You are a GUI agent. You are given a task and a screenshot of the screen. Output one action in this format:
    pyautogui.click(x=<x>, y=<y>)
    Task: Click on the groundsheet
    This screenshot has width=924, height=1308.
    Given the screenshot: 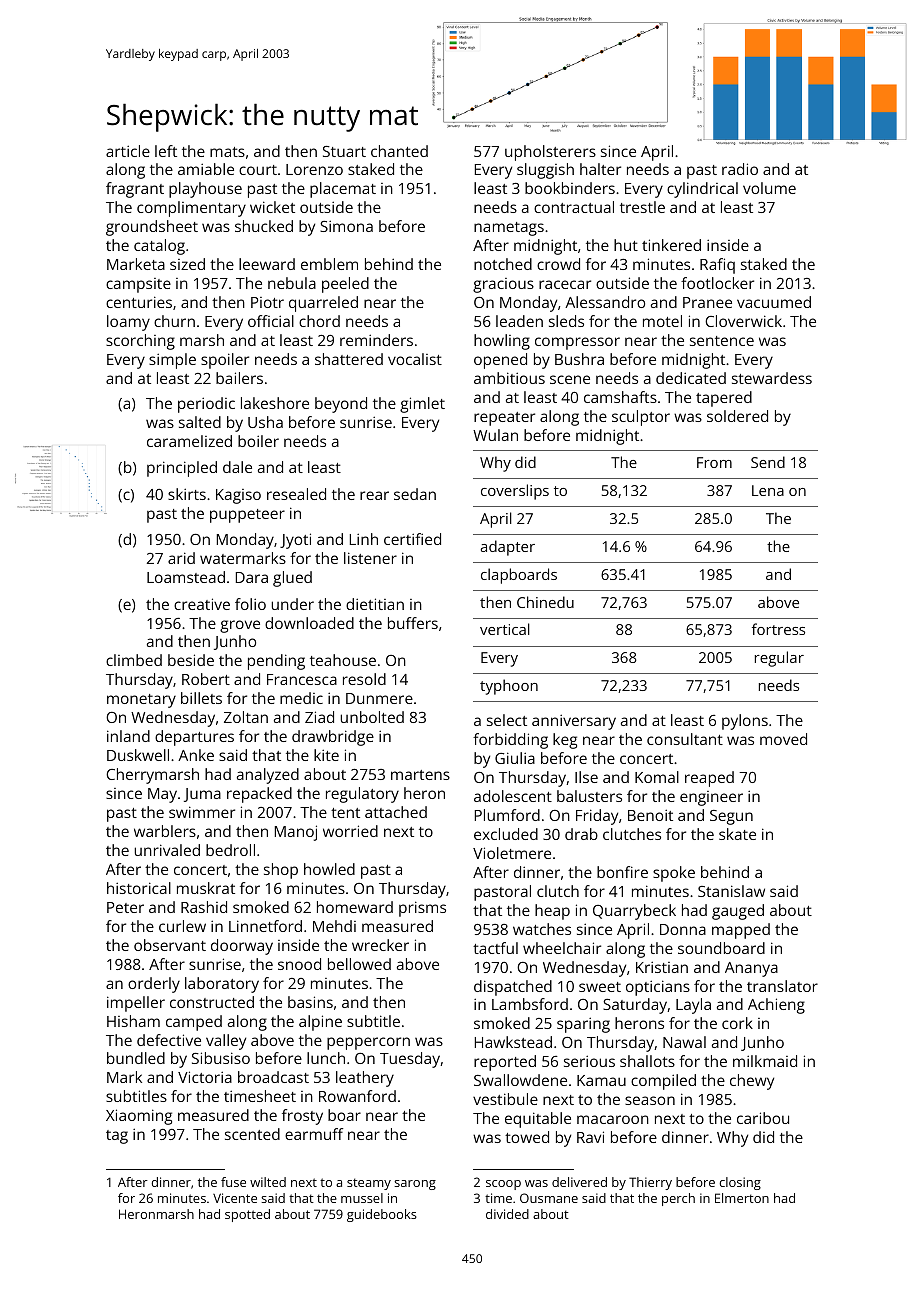 What is the action you would take?
    pyautogui.click(x=152, y=228)
